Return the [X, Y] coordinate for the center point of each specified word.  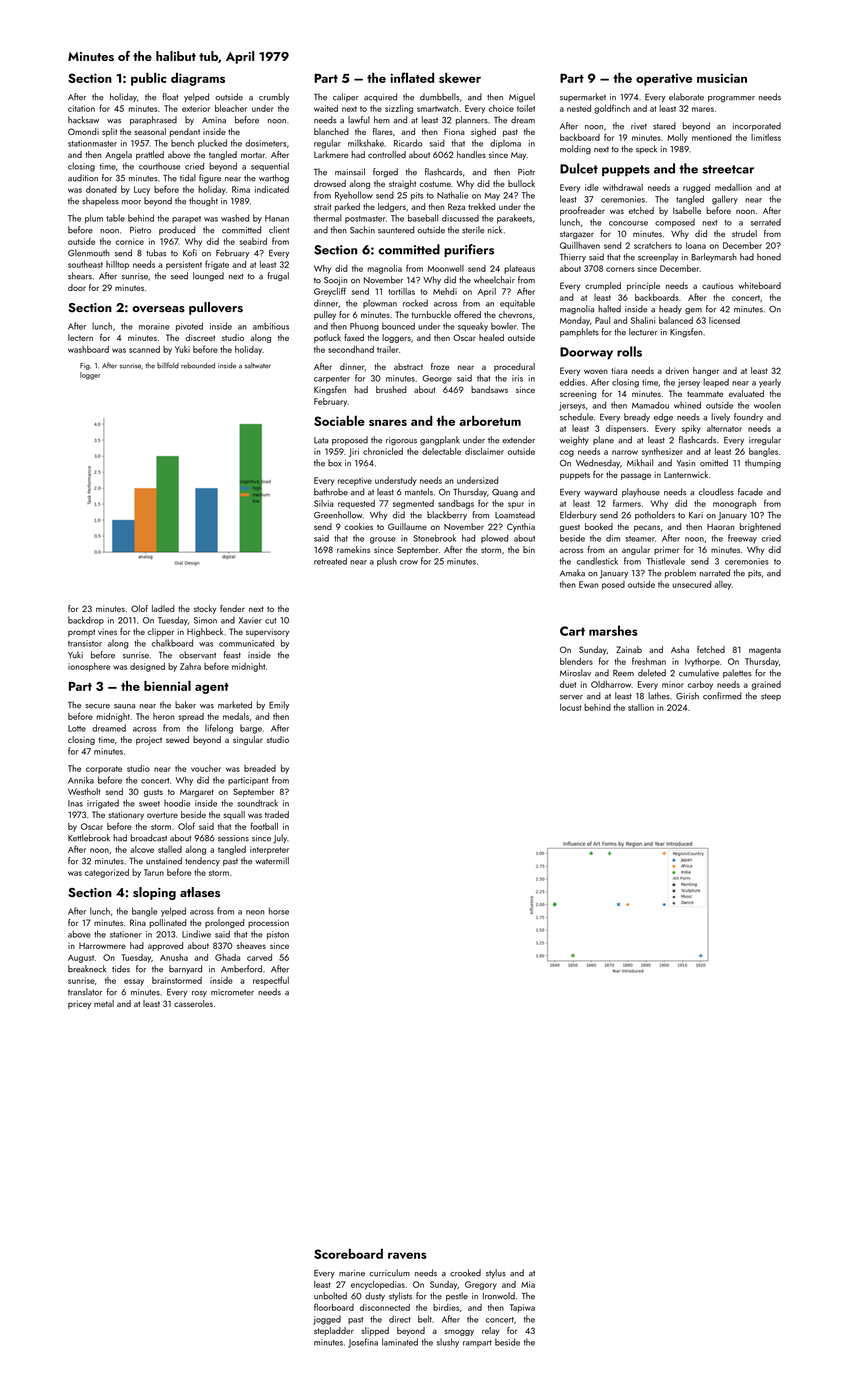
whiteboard [759, 285]
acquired [380, 97]
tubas [156, 253]
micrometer [232, 992]
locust [570, 707]
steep [771, 697]
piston [278, 935]
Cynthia [521, 527]
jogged [327, 1320]
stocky [205, 609]
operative [664, 79]
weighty [574, 441]
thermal [328, 218]
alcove [142, 849]
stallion [641, 707]
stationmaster [92, 143]
